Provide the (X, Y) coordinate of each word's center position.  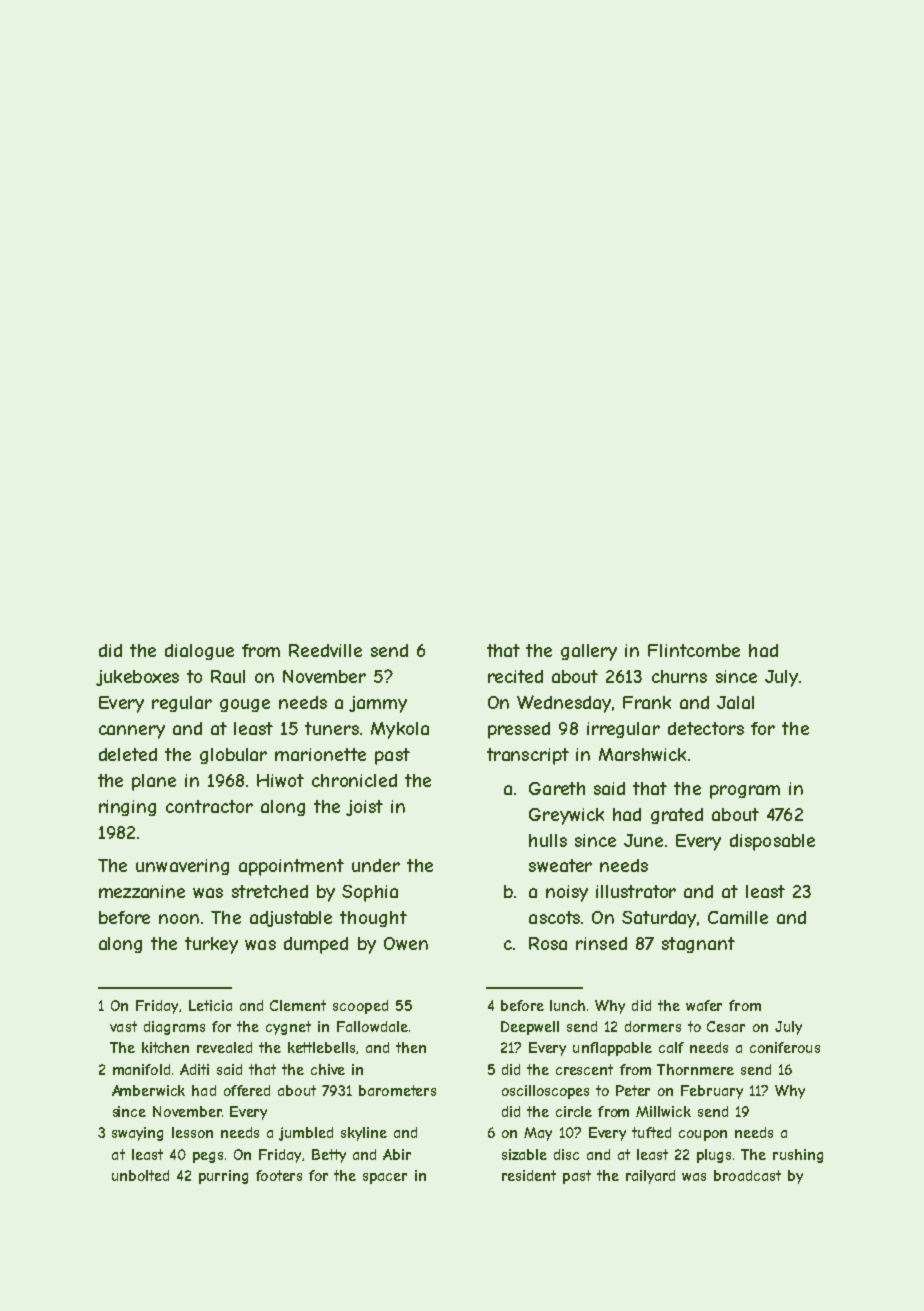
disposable (772, 842)
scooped (360, 1007)
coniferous (785, 1047)
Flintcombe (694, 650)
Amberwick (148, 1090)
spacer (385, 1178)
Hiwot (280, 780)
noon (179, 919)
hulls (548, 840)
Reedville (325, 650)
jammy (378, 704)
